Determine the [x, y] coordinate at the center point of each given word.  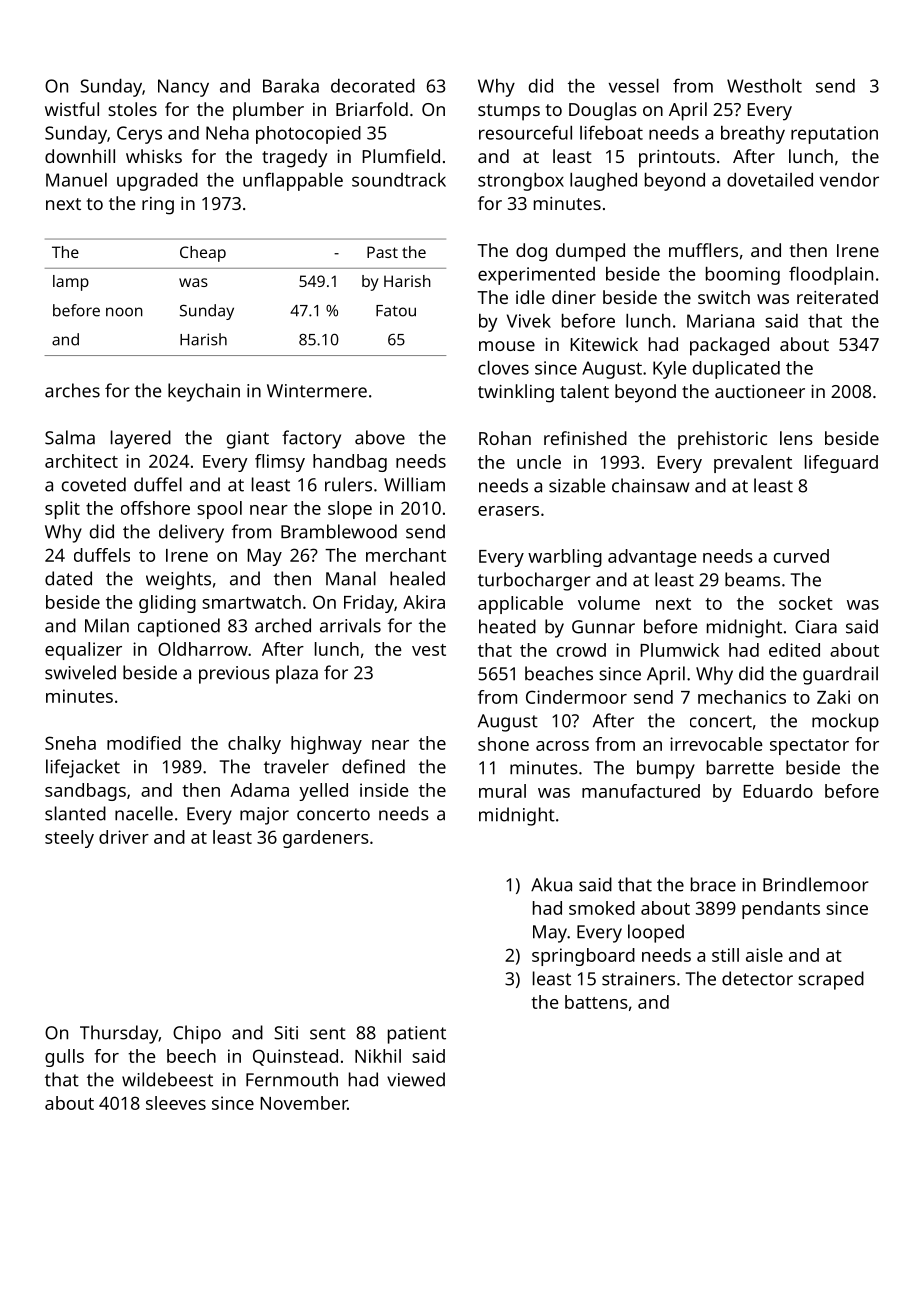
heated [507, 626]
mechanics [742, 697]
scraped [831, 980]
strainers [638, 979]
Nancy [183, 88]
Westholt [764, 86]
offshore [155, 508]
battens [596, 1002]
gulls [64, 1058]
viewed [416, 1079]
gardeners [326, 839]
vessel [634, 86]
